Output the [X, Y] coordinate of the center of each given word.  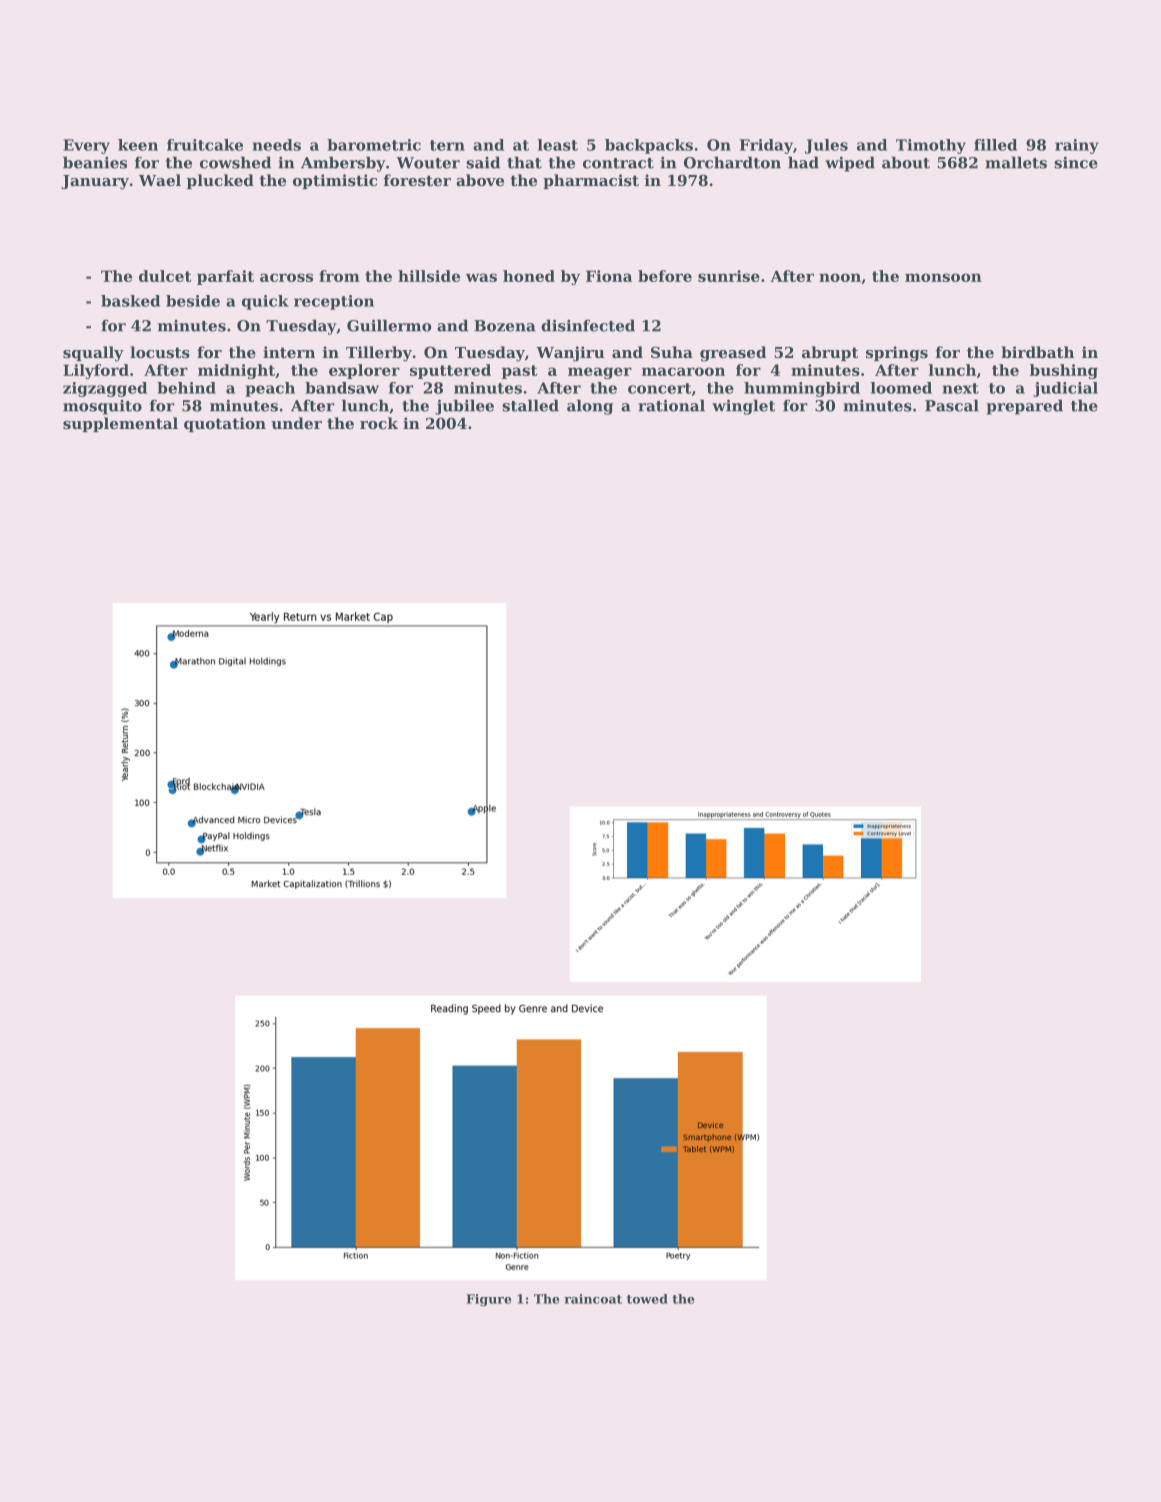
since [1076, 163]
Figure [489, 1300]
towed [647, 1299]
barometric [374, 145]
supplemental [120, 424]
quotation [225, 424]
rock [379, 423]
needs [277, 145]
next [961, 388]
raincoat [593, 1299]
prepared [1024, 407]
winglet [743, 407]
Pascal [952, 405]
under [296, 423]
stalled [530, 405]
